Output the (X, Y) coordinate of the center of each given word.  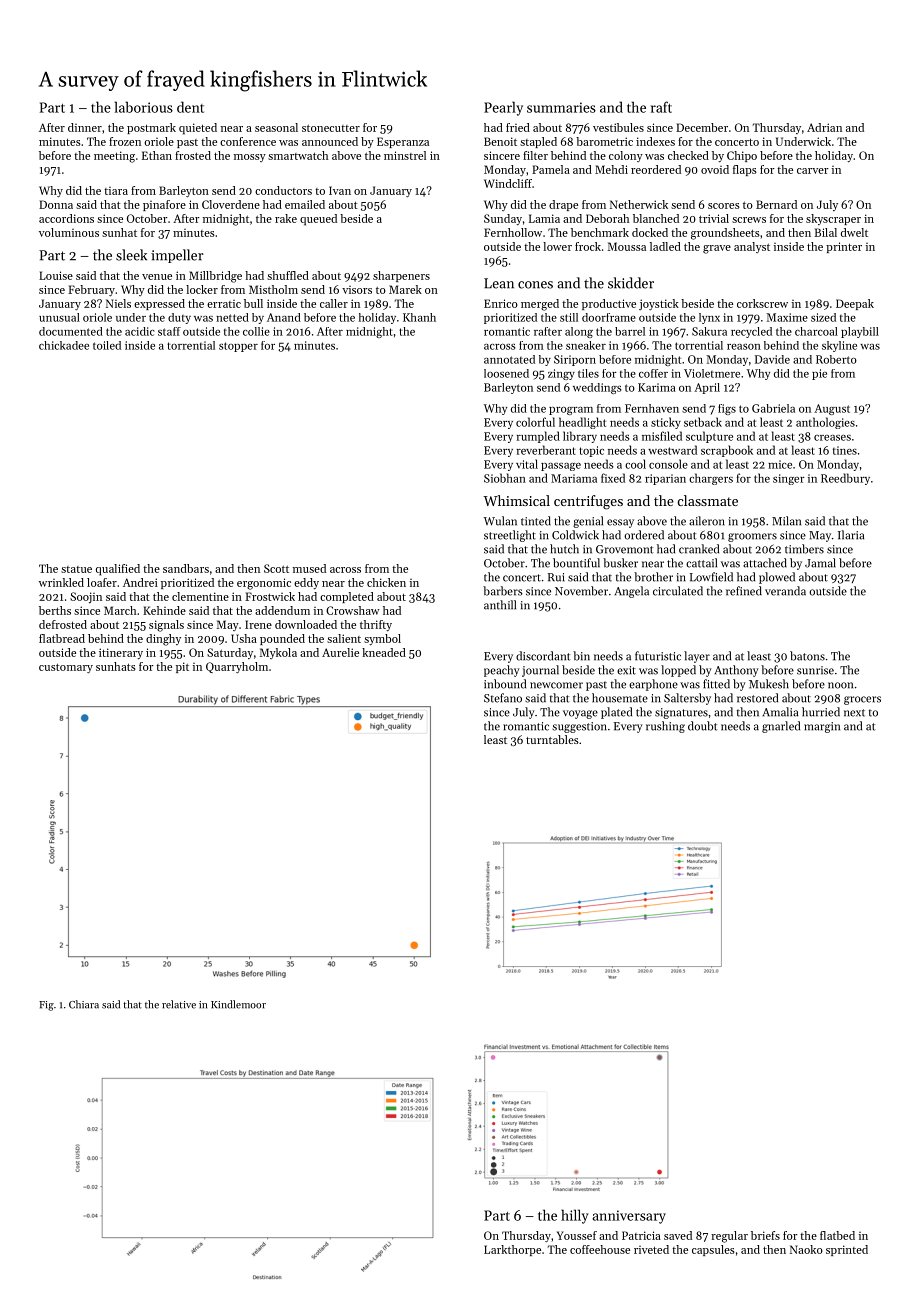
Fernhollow (513, 232)
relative (179, 1004)
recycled (751, 332)
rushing (665, 727)
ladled (665, 246)
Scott (276, 568)
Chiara (84, 1004)
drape (563, 205)
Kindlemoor (238, 1004)
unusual (59, 317)
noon (840, 685)
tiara (116, 191)
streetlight (510, 536)
